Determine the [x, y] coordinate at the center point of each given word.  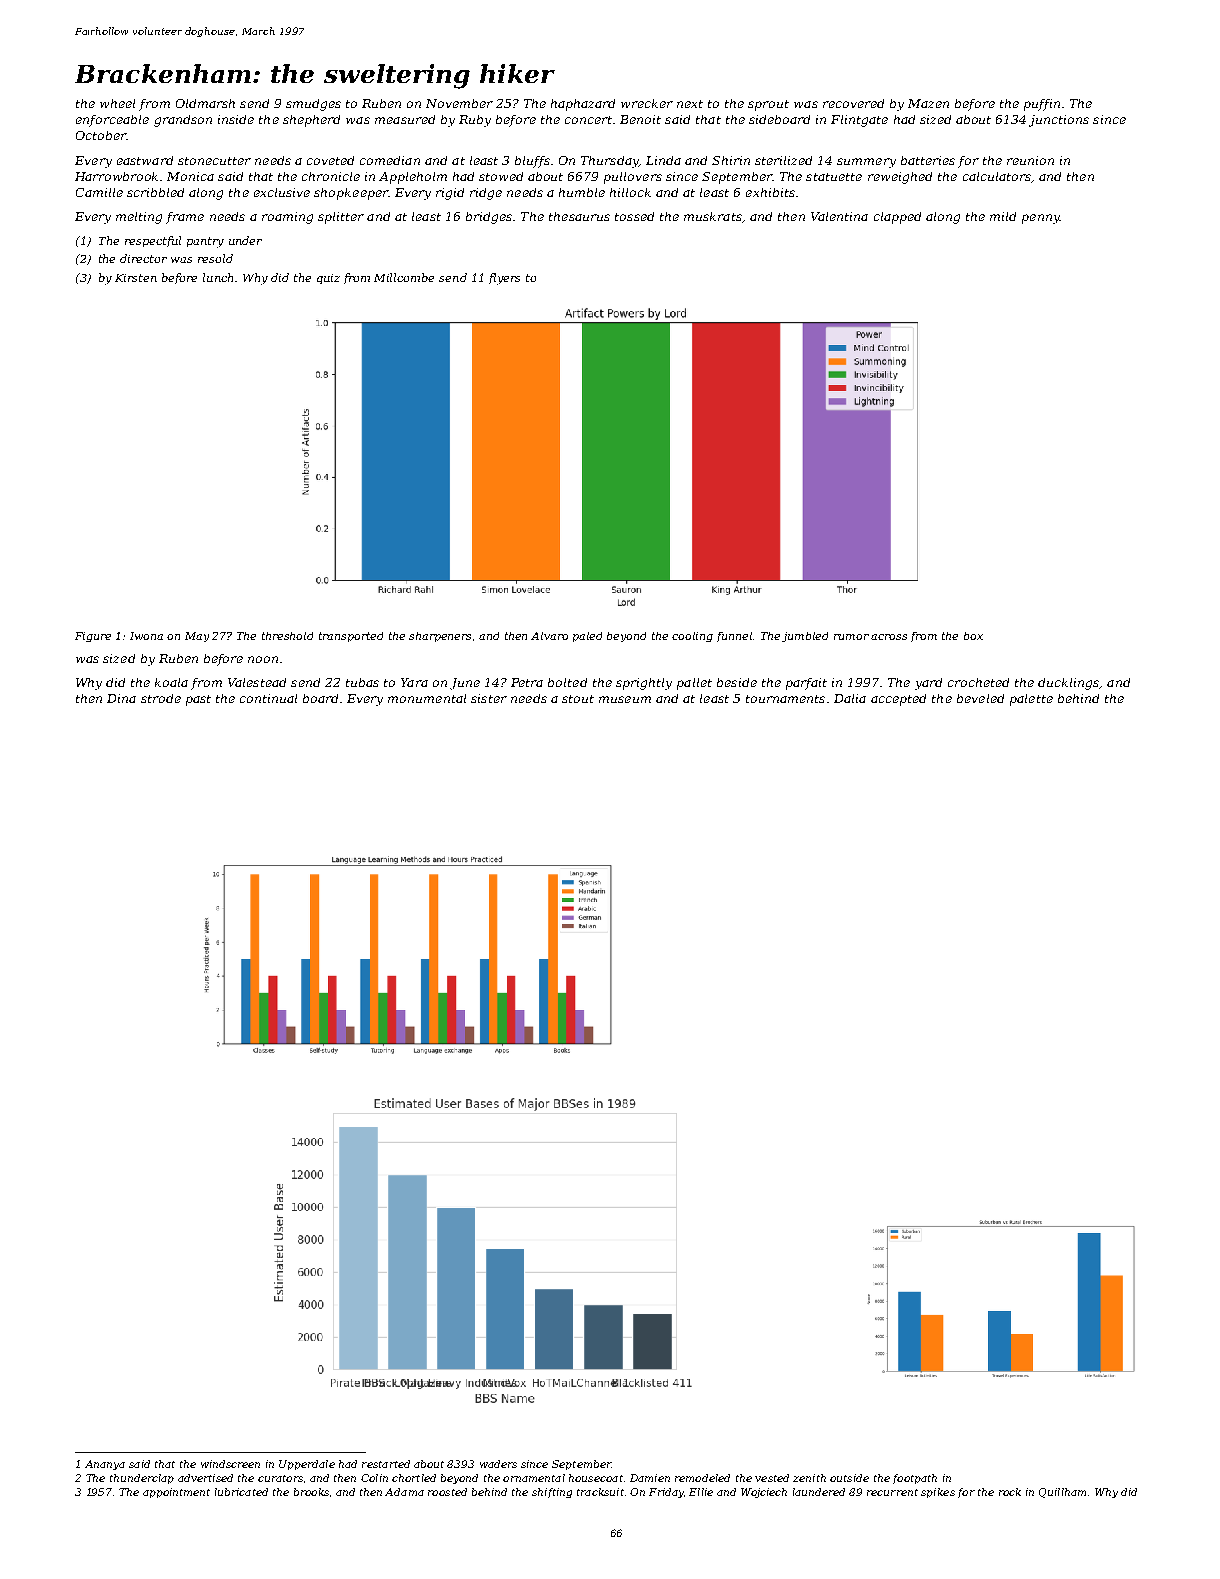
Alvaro [549, 636]
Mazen [928, 103]
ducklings [1068, 684]
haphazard [583, 105]
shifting [552, 1493]
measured [405, 119]
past [198, 700]
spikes [938, 1493]
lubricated [241, 1492]
